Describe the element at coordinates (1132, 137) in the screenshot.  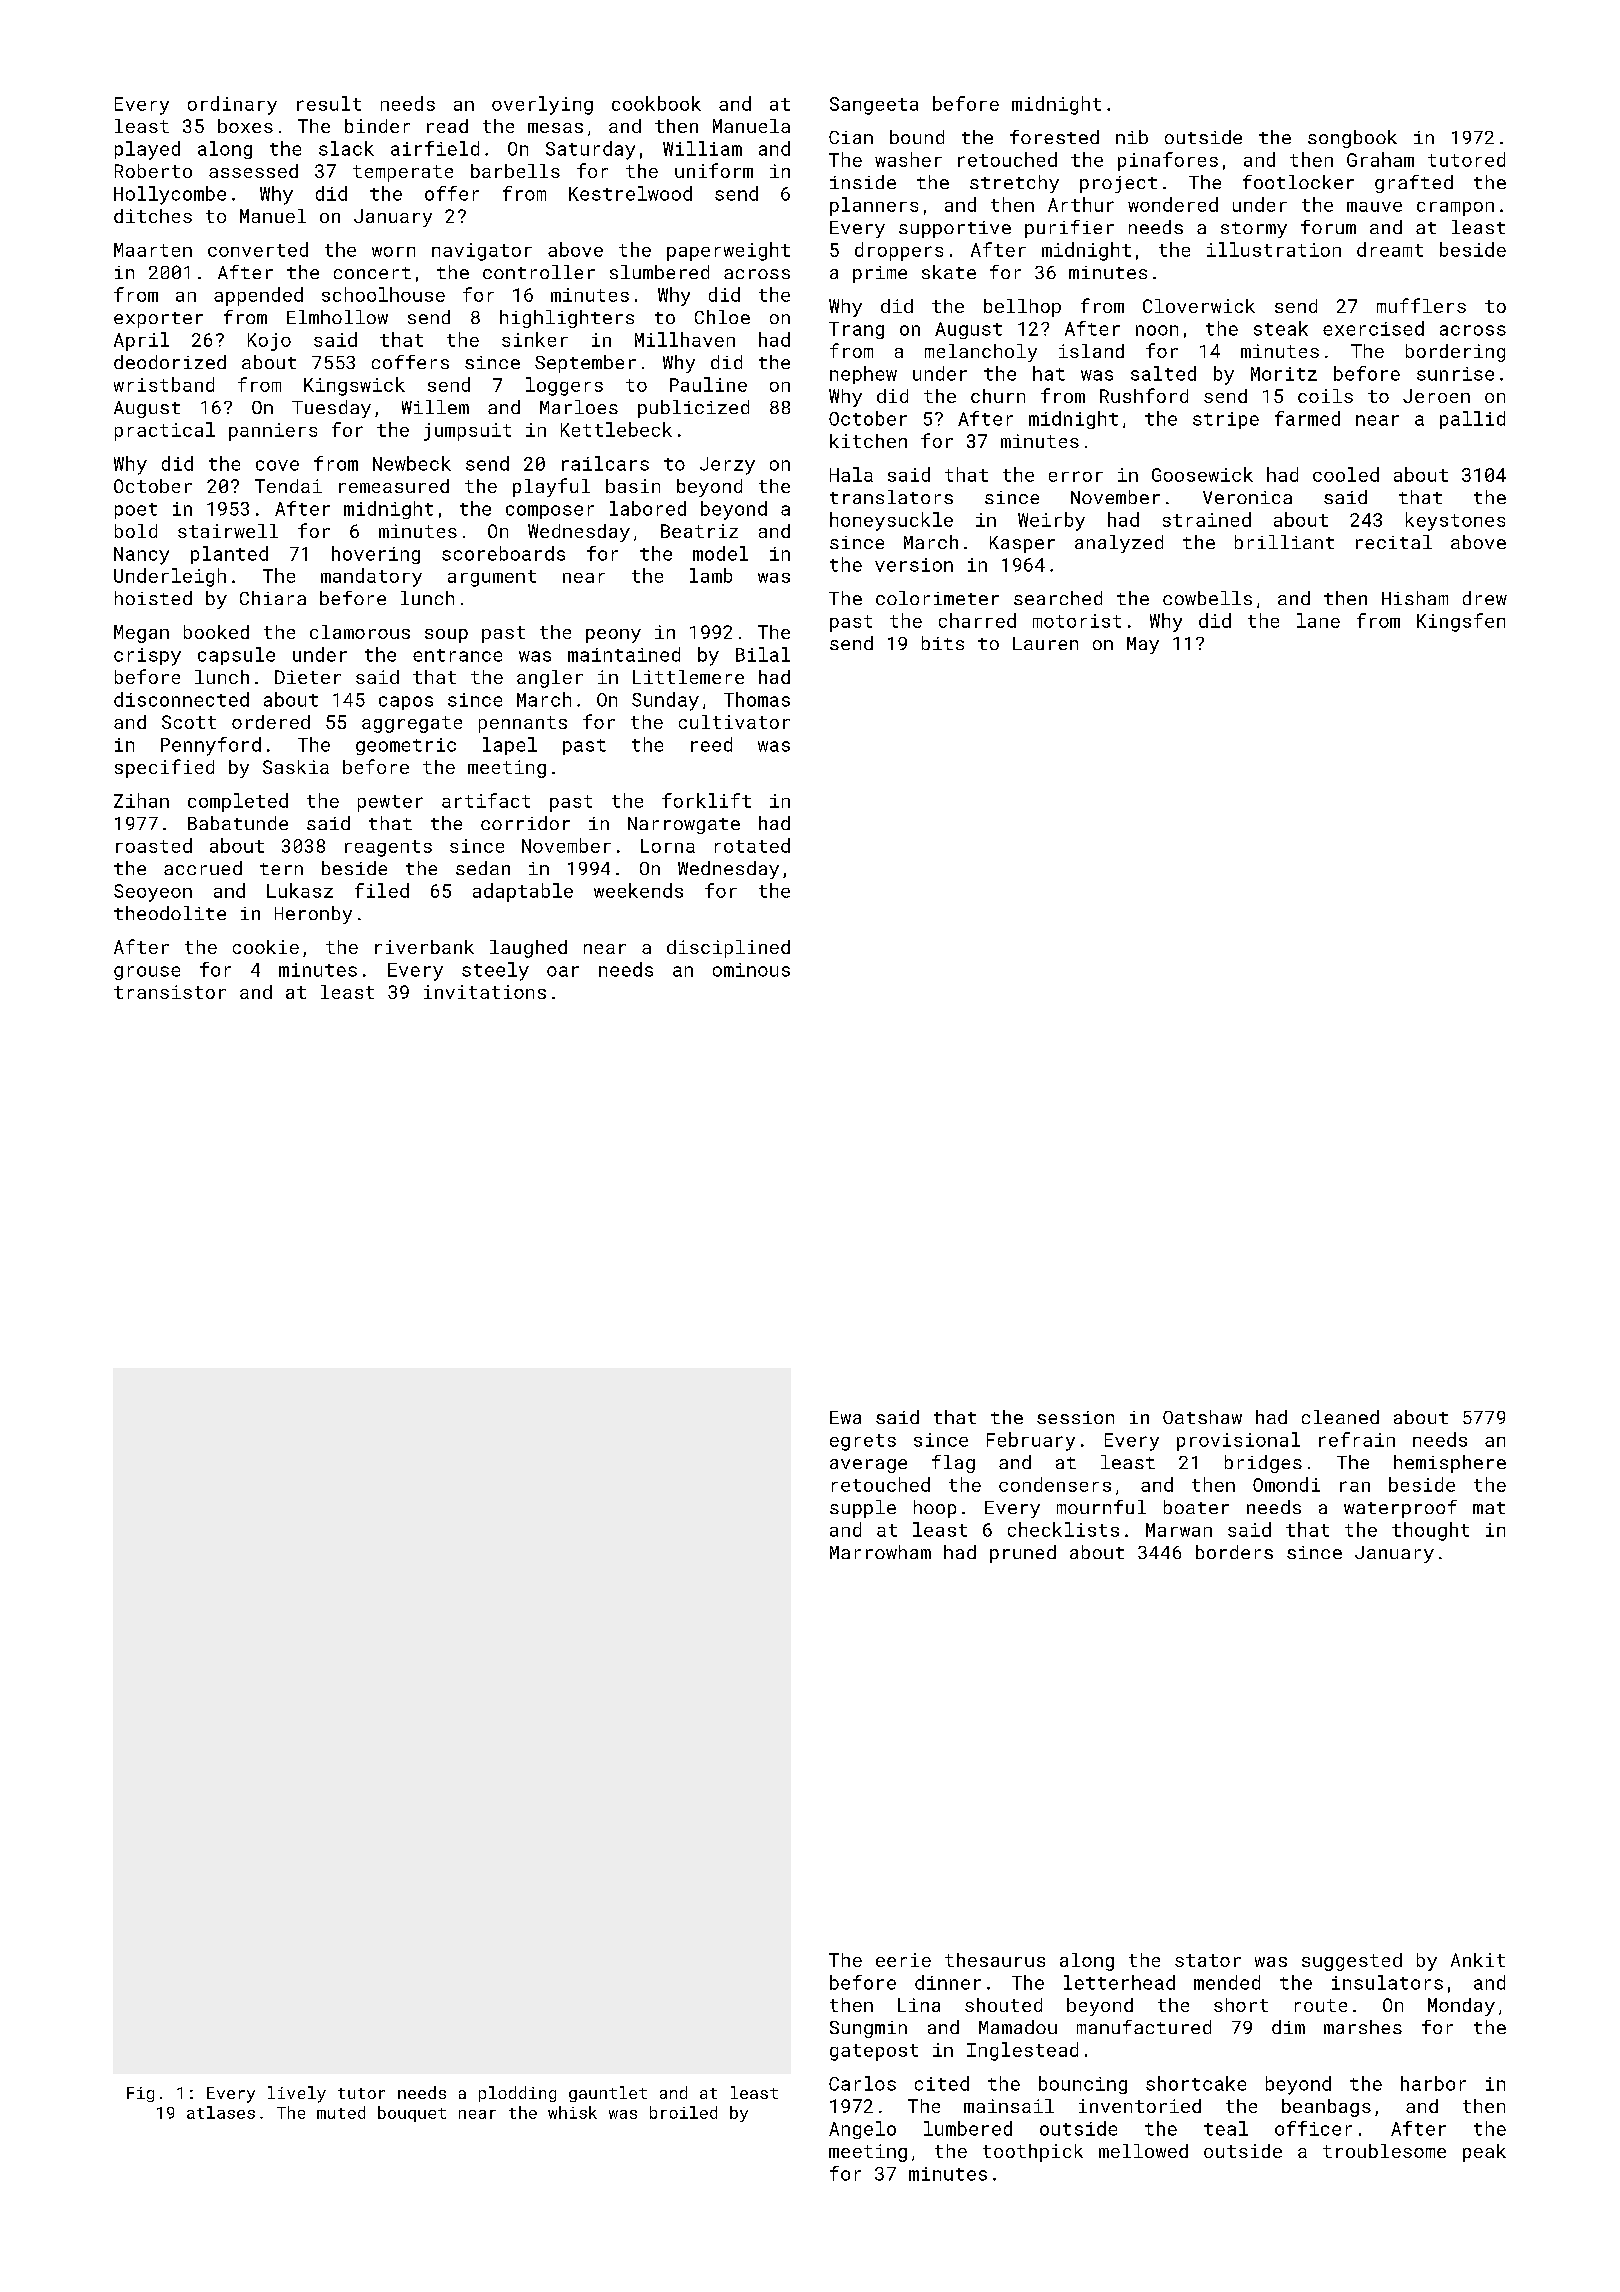
I see `nib` at that location.
